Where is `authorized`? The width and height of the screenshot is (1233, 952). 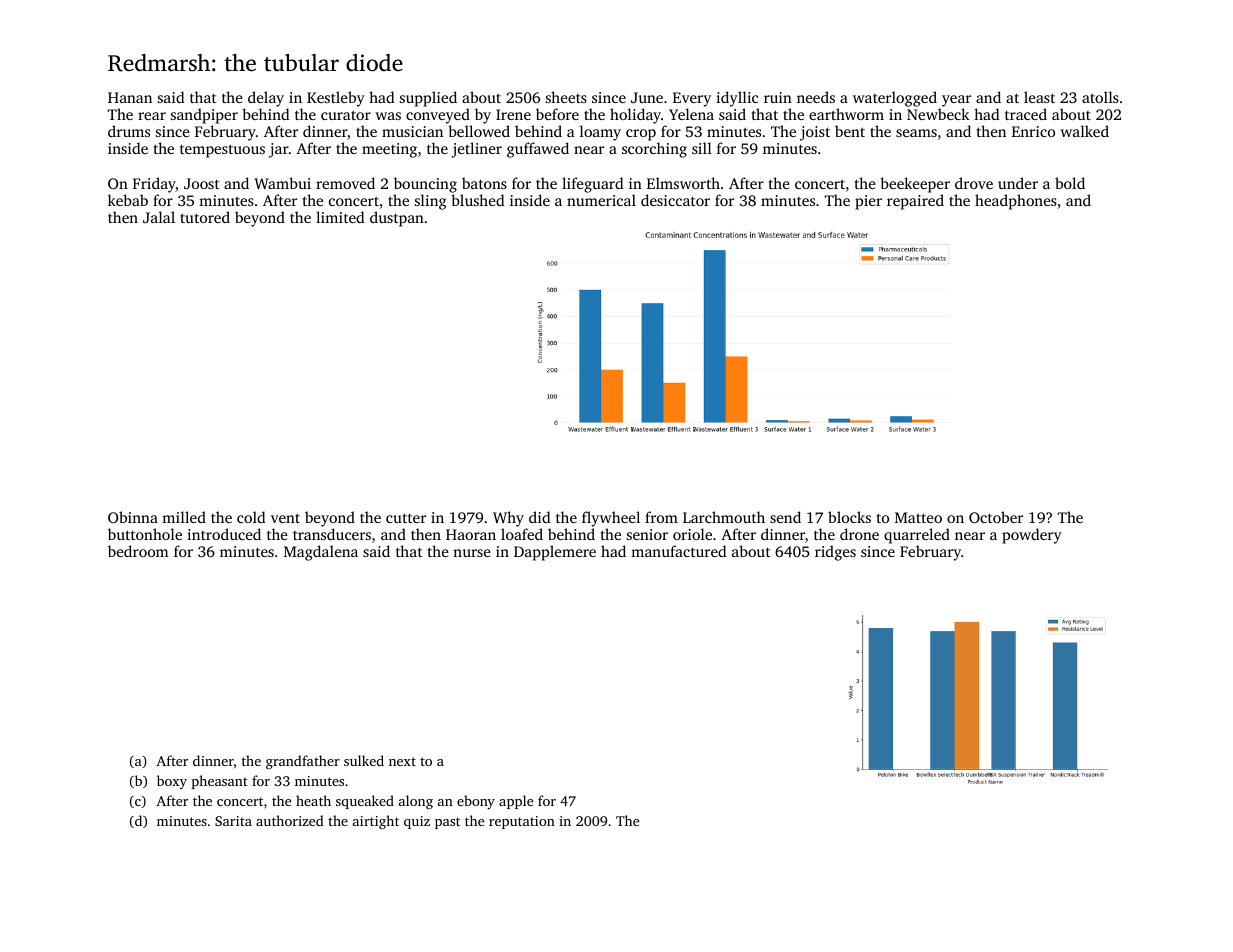
authorized is located at coordinates (290, 820).
